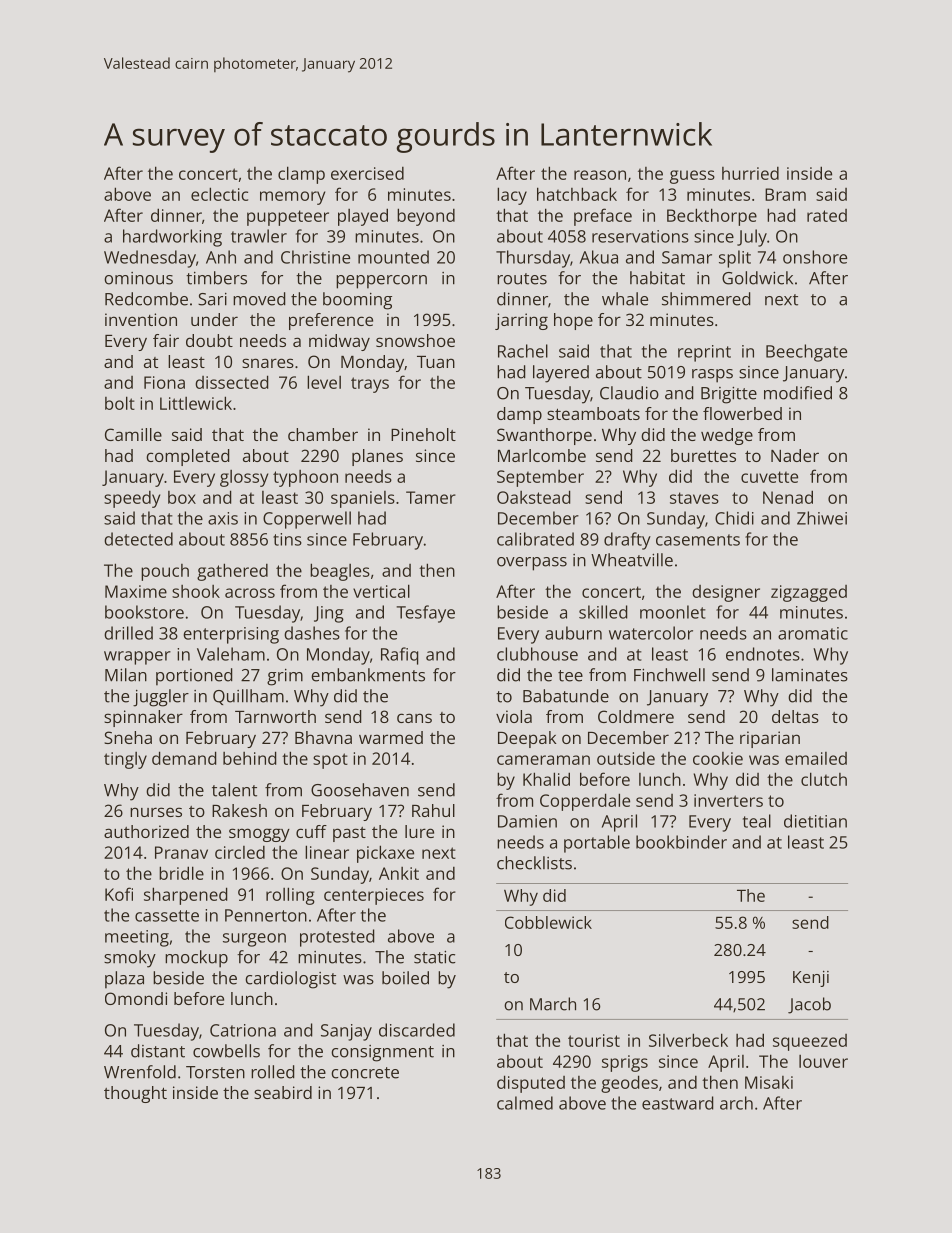 This screenshot has height=1233, width=952. Describe the element at coordinates (119, 894) in the screenshot. I see `Kofi` at that location.
